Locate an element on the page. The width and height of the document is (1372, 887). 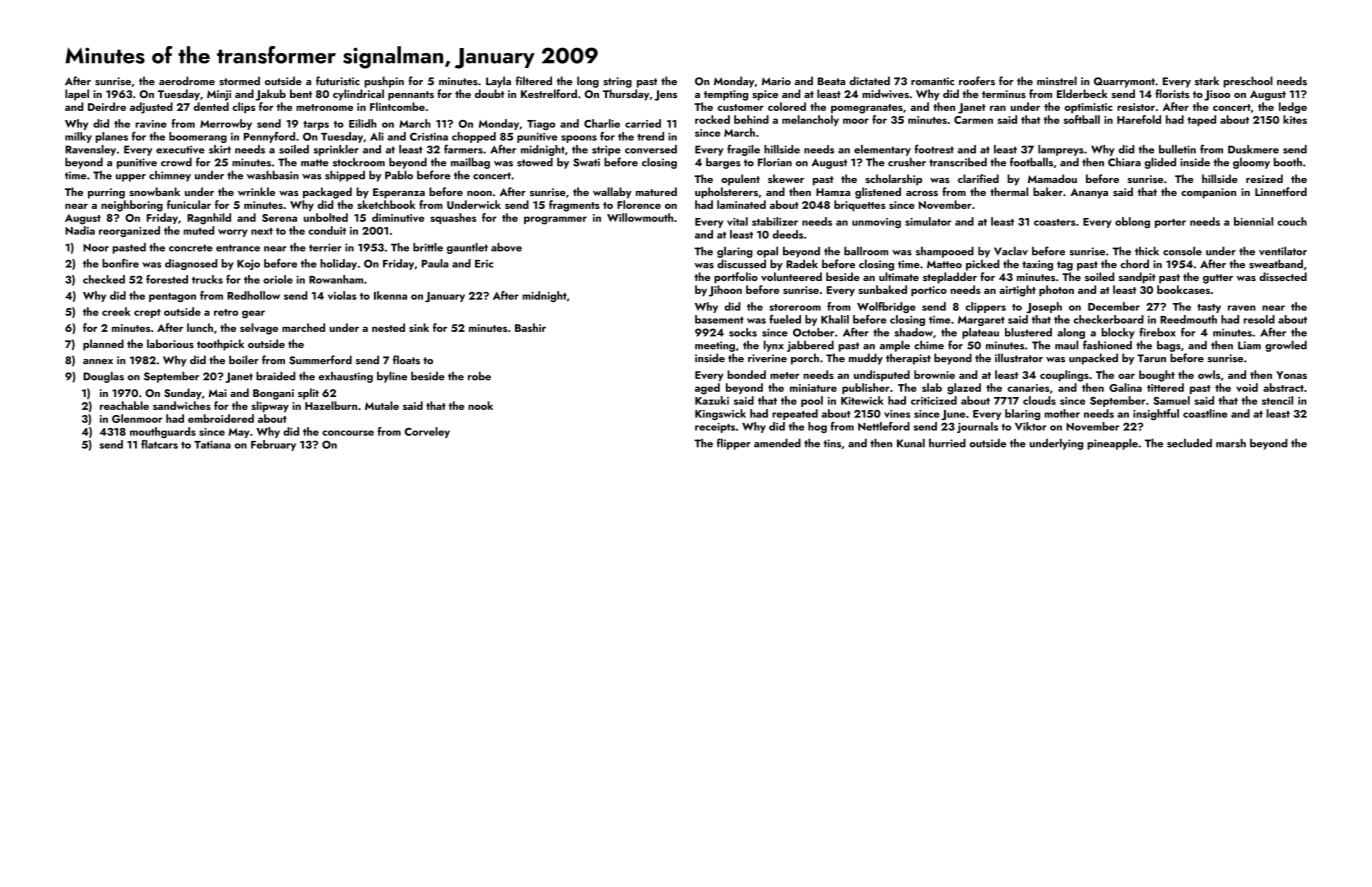
concourse is located at coordinates (348, 433).
